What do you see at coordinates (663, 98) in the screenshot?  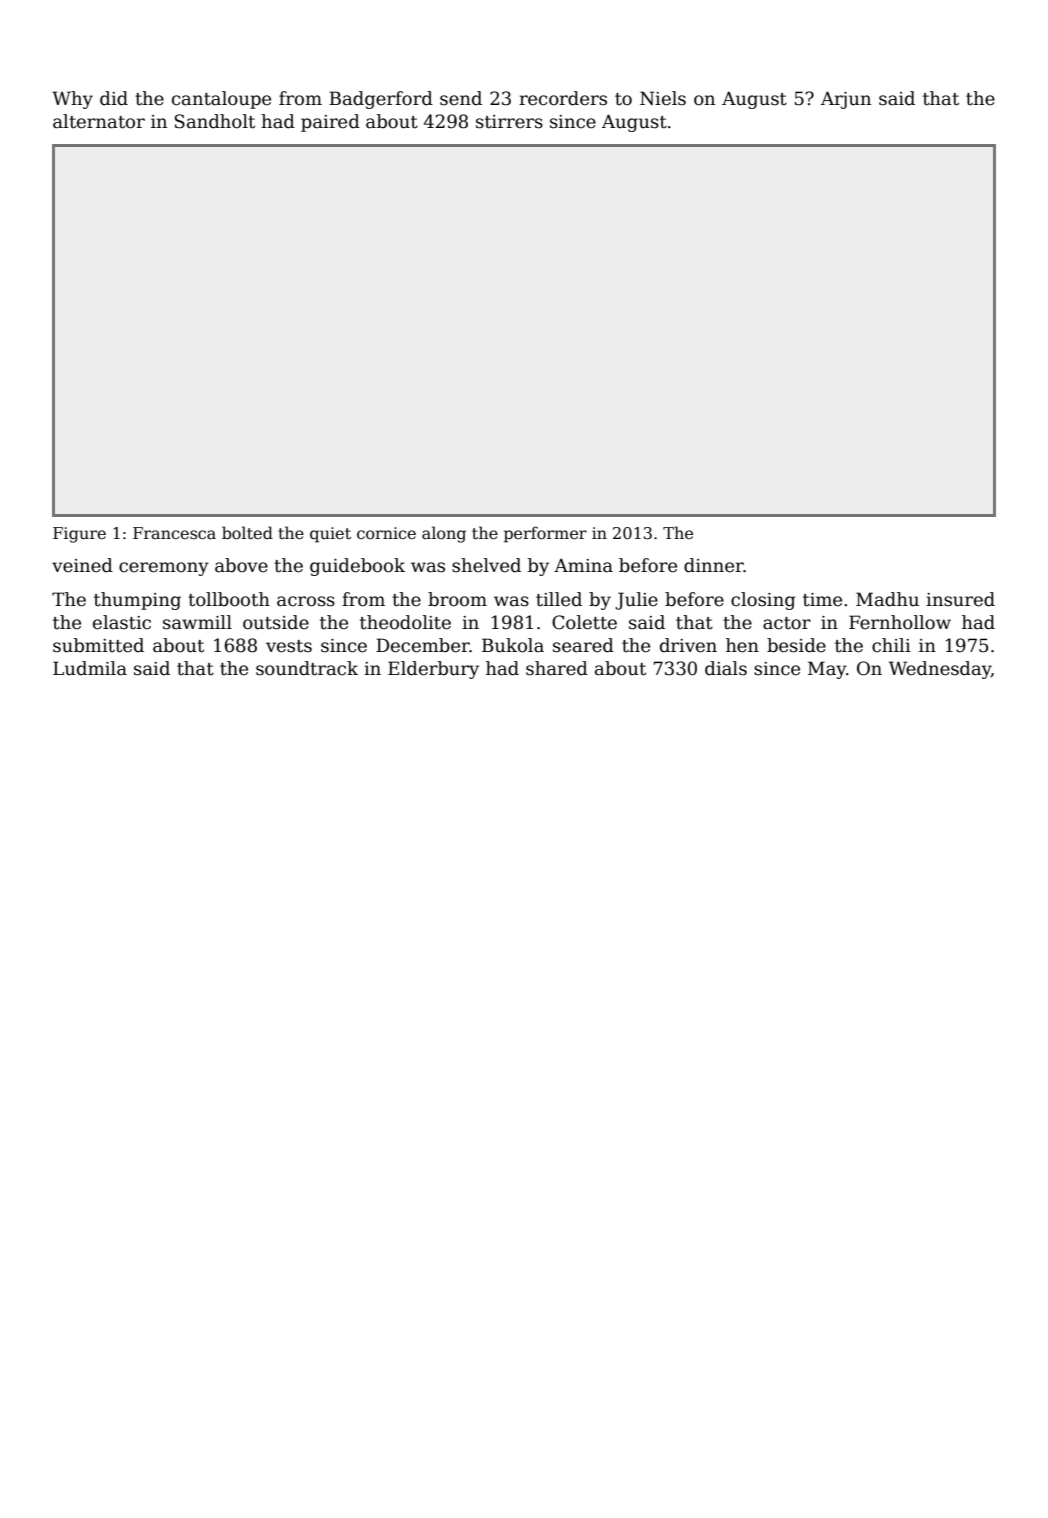 I see `Niels` at bounding box center [663, 98].
